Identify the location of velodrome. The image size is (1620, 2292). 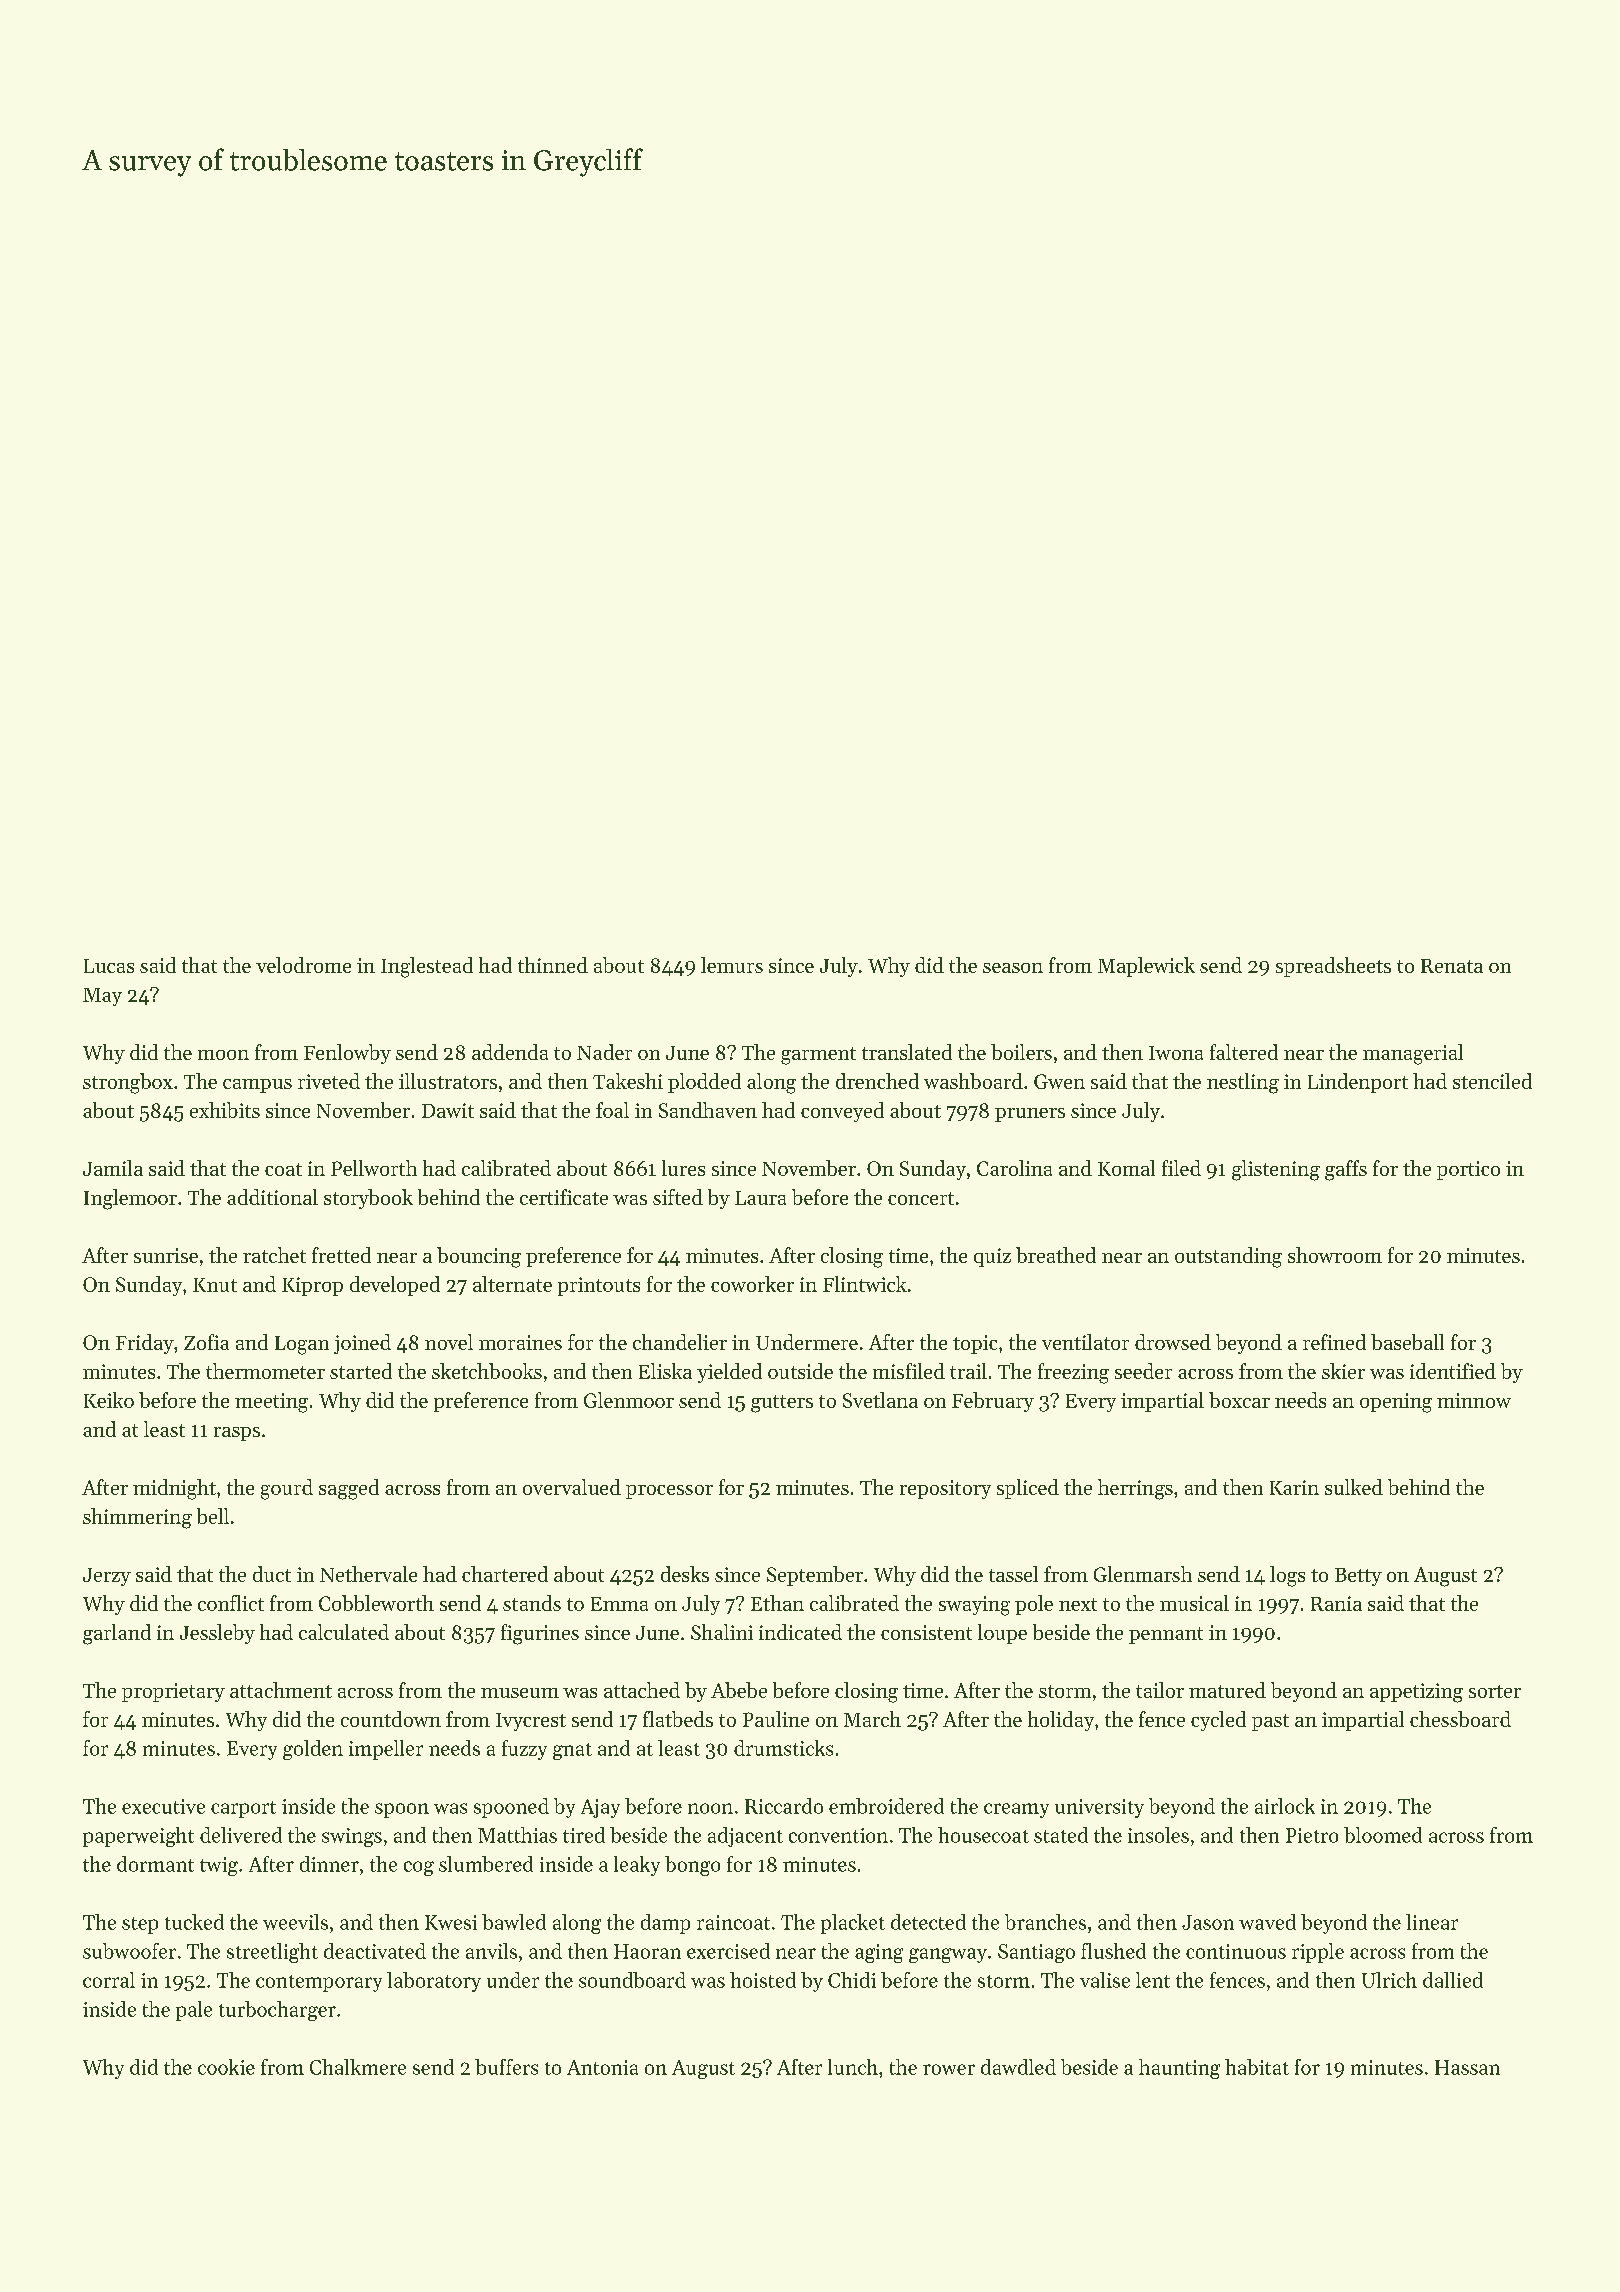
(303, 965).
